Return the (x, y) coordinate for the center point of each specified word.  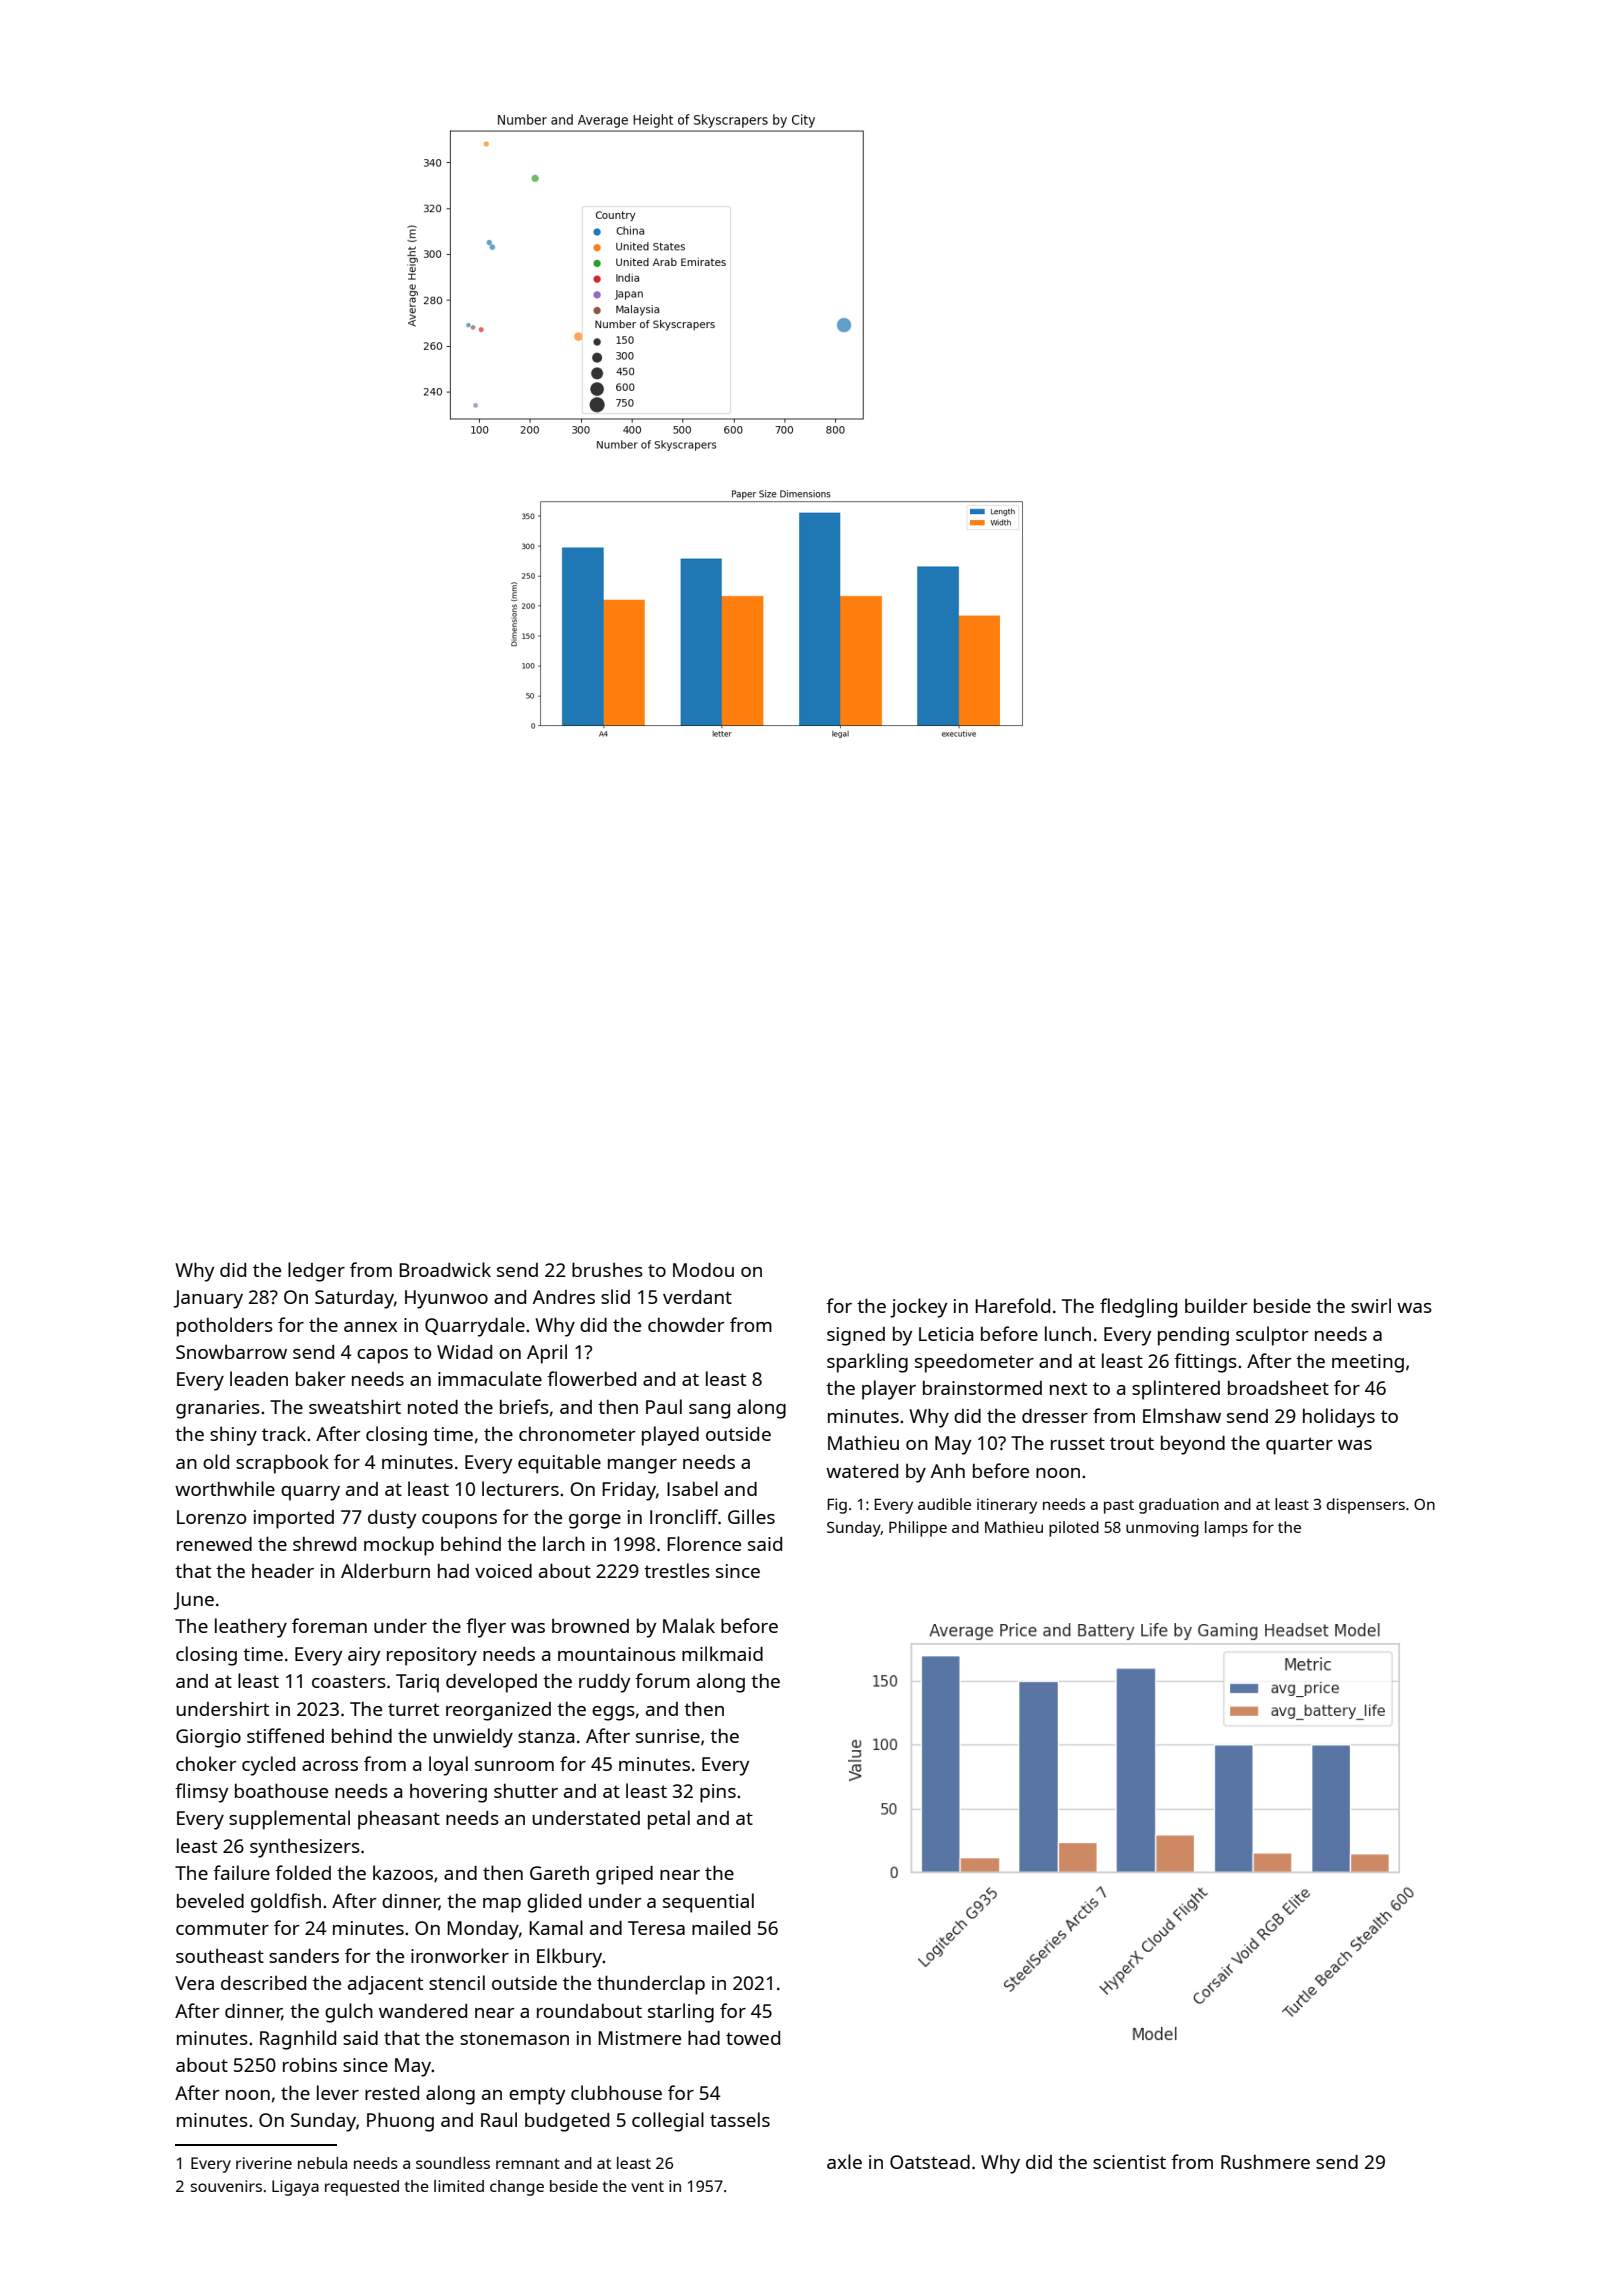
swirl (1371, 1305)
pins (718, 1793)
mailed (721, 1927)
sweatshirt (355, 1406)
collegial (668, 2122)
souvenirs (226, 2186)
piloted (1074, 1529)
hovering (448, 1793)
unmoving (1162, 1529)
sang (709, 1411)
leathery (251, 1628)
